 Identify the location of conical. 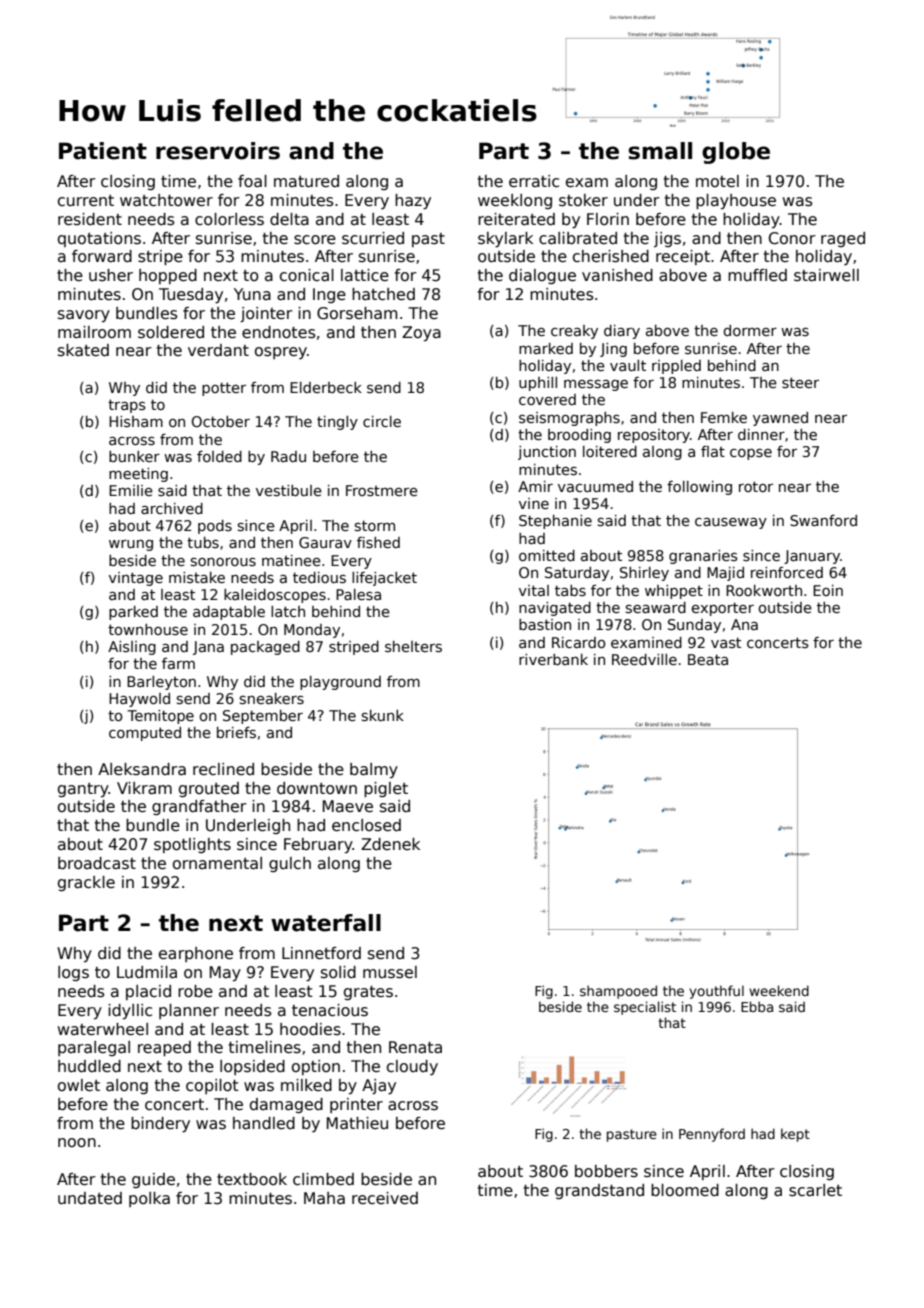
(307, 275).
